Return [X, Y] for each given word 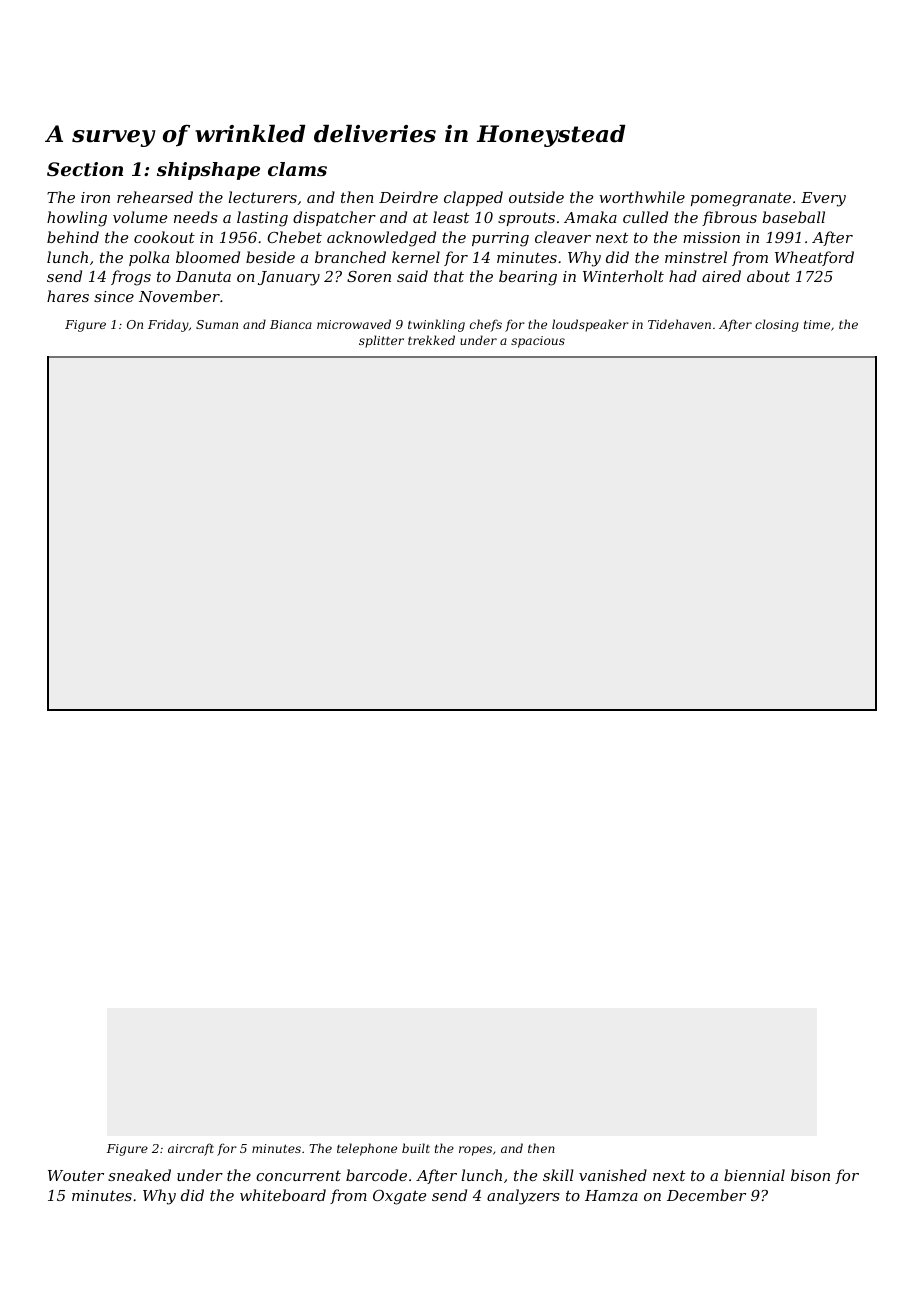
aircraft [191, 1149]
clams [297, 169]
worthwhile [642, 197]
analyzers [523, 1197]
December [706, 1195]
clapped [473, 198]
